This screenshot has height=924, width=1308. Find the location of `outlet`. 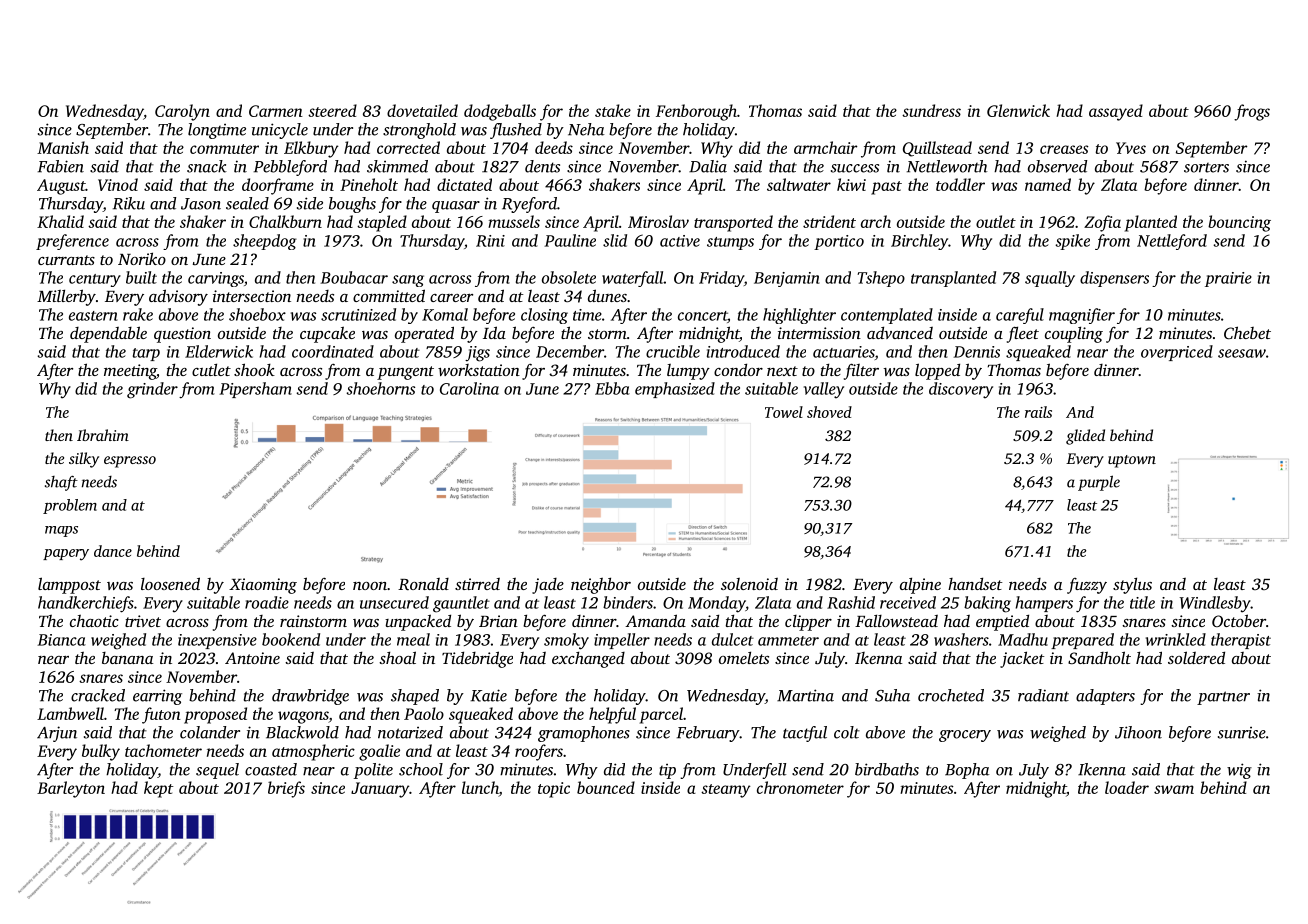

outlet is located at coordinates (996, 221).
